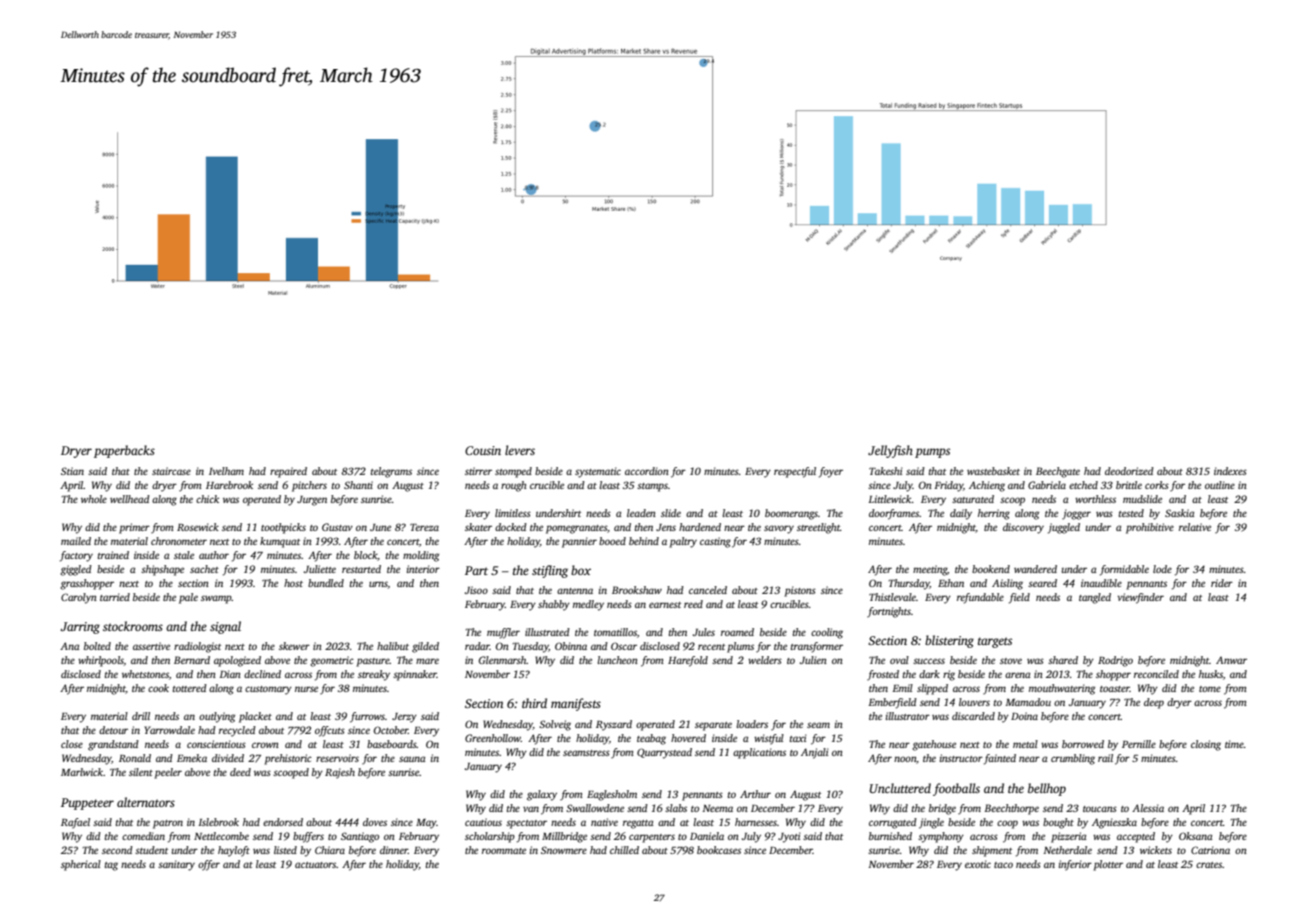 The image size is (1308, 924). What do you see at coordinates (542, 795) in the page?
I see `galaxy` at bounding box center [542, 795].
